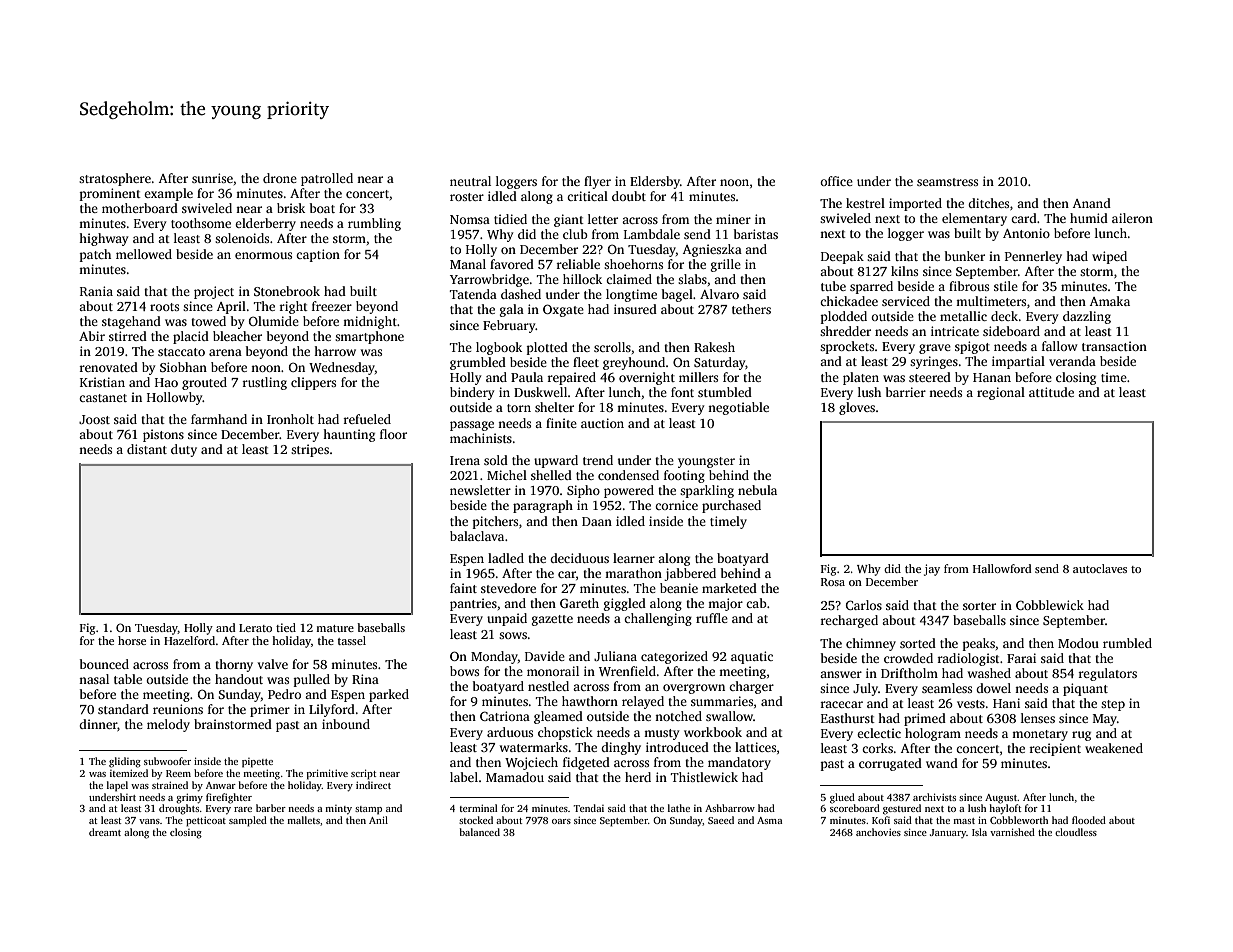 This document has height=952, width=1233. What do you see at coordinates (303, 820) in the document?
I see `mallets` at bounding box center [303, 820].
